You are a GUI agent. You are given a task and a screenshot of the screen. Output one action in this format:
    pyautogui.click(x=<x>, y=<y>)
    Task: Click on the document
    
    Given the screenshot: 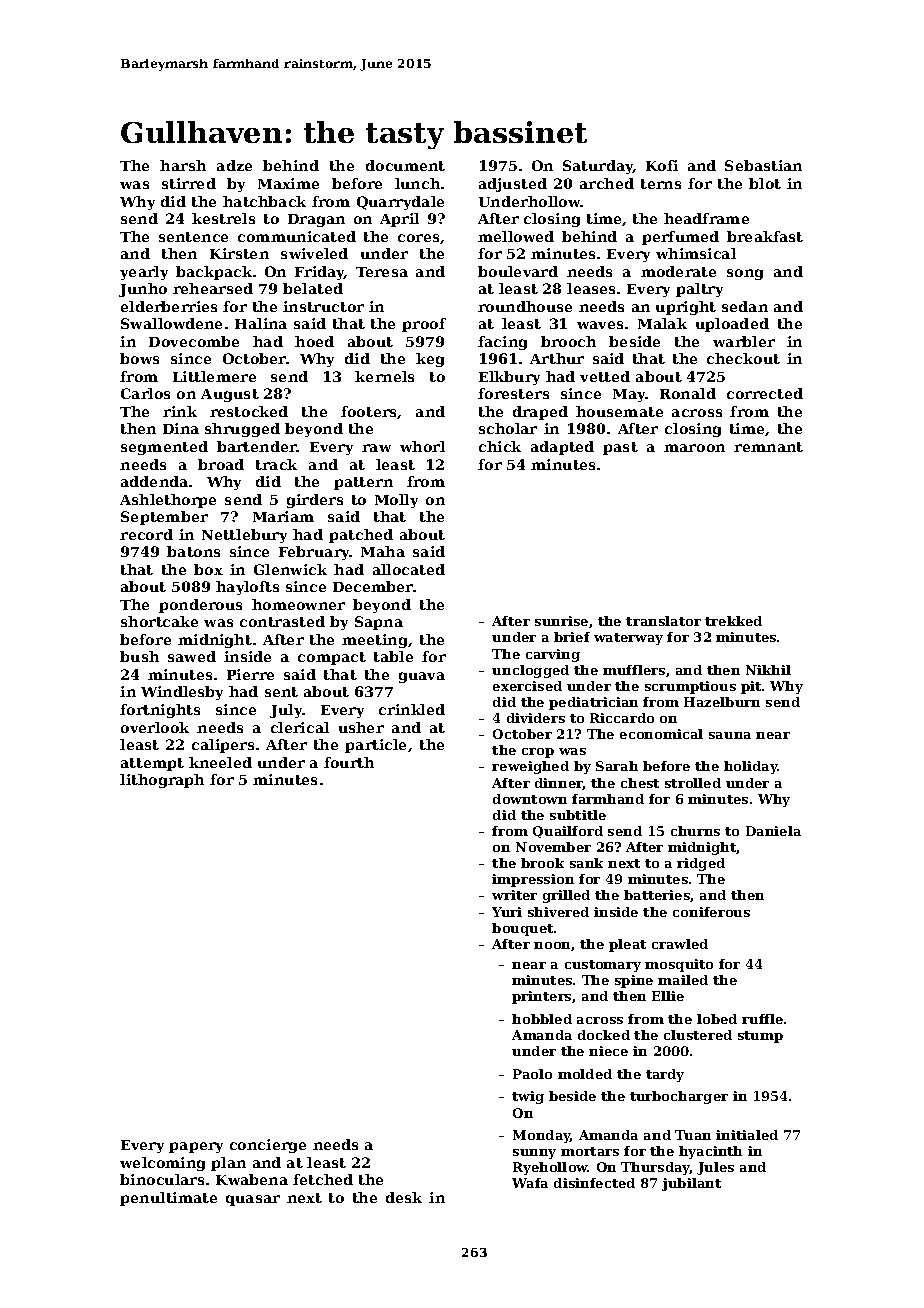 What is the action you would take?
    pyautogui.click(x=405, y=165)
